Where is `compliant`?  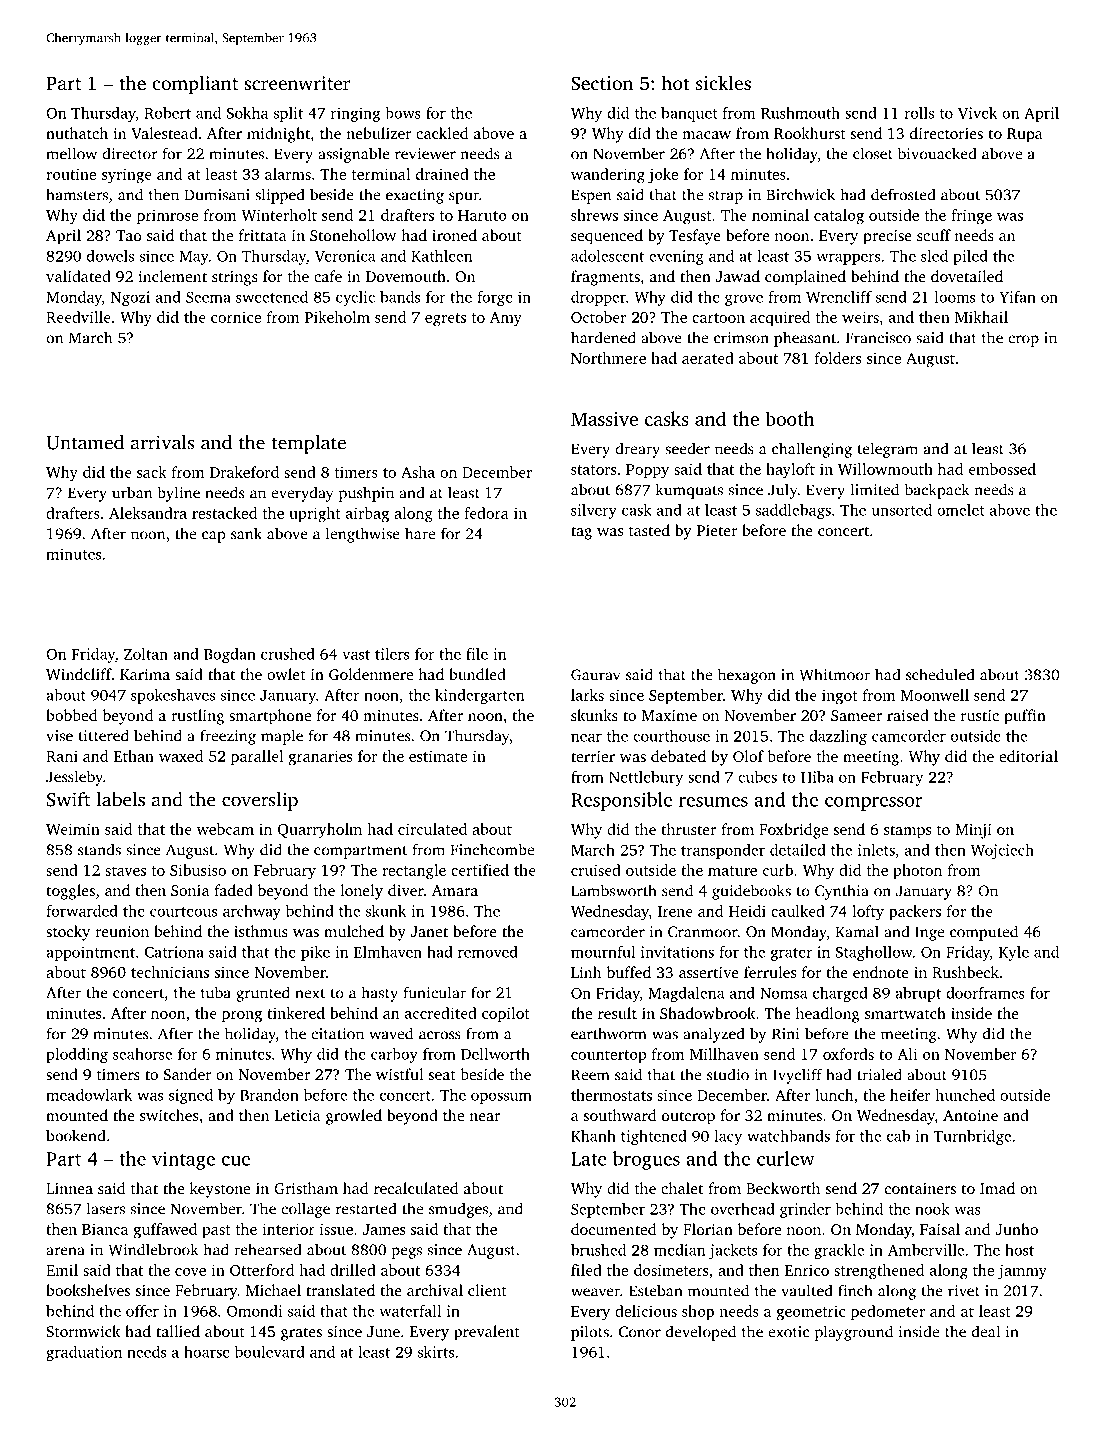 compliant is located at coordinates (195, 85).
